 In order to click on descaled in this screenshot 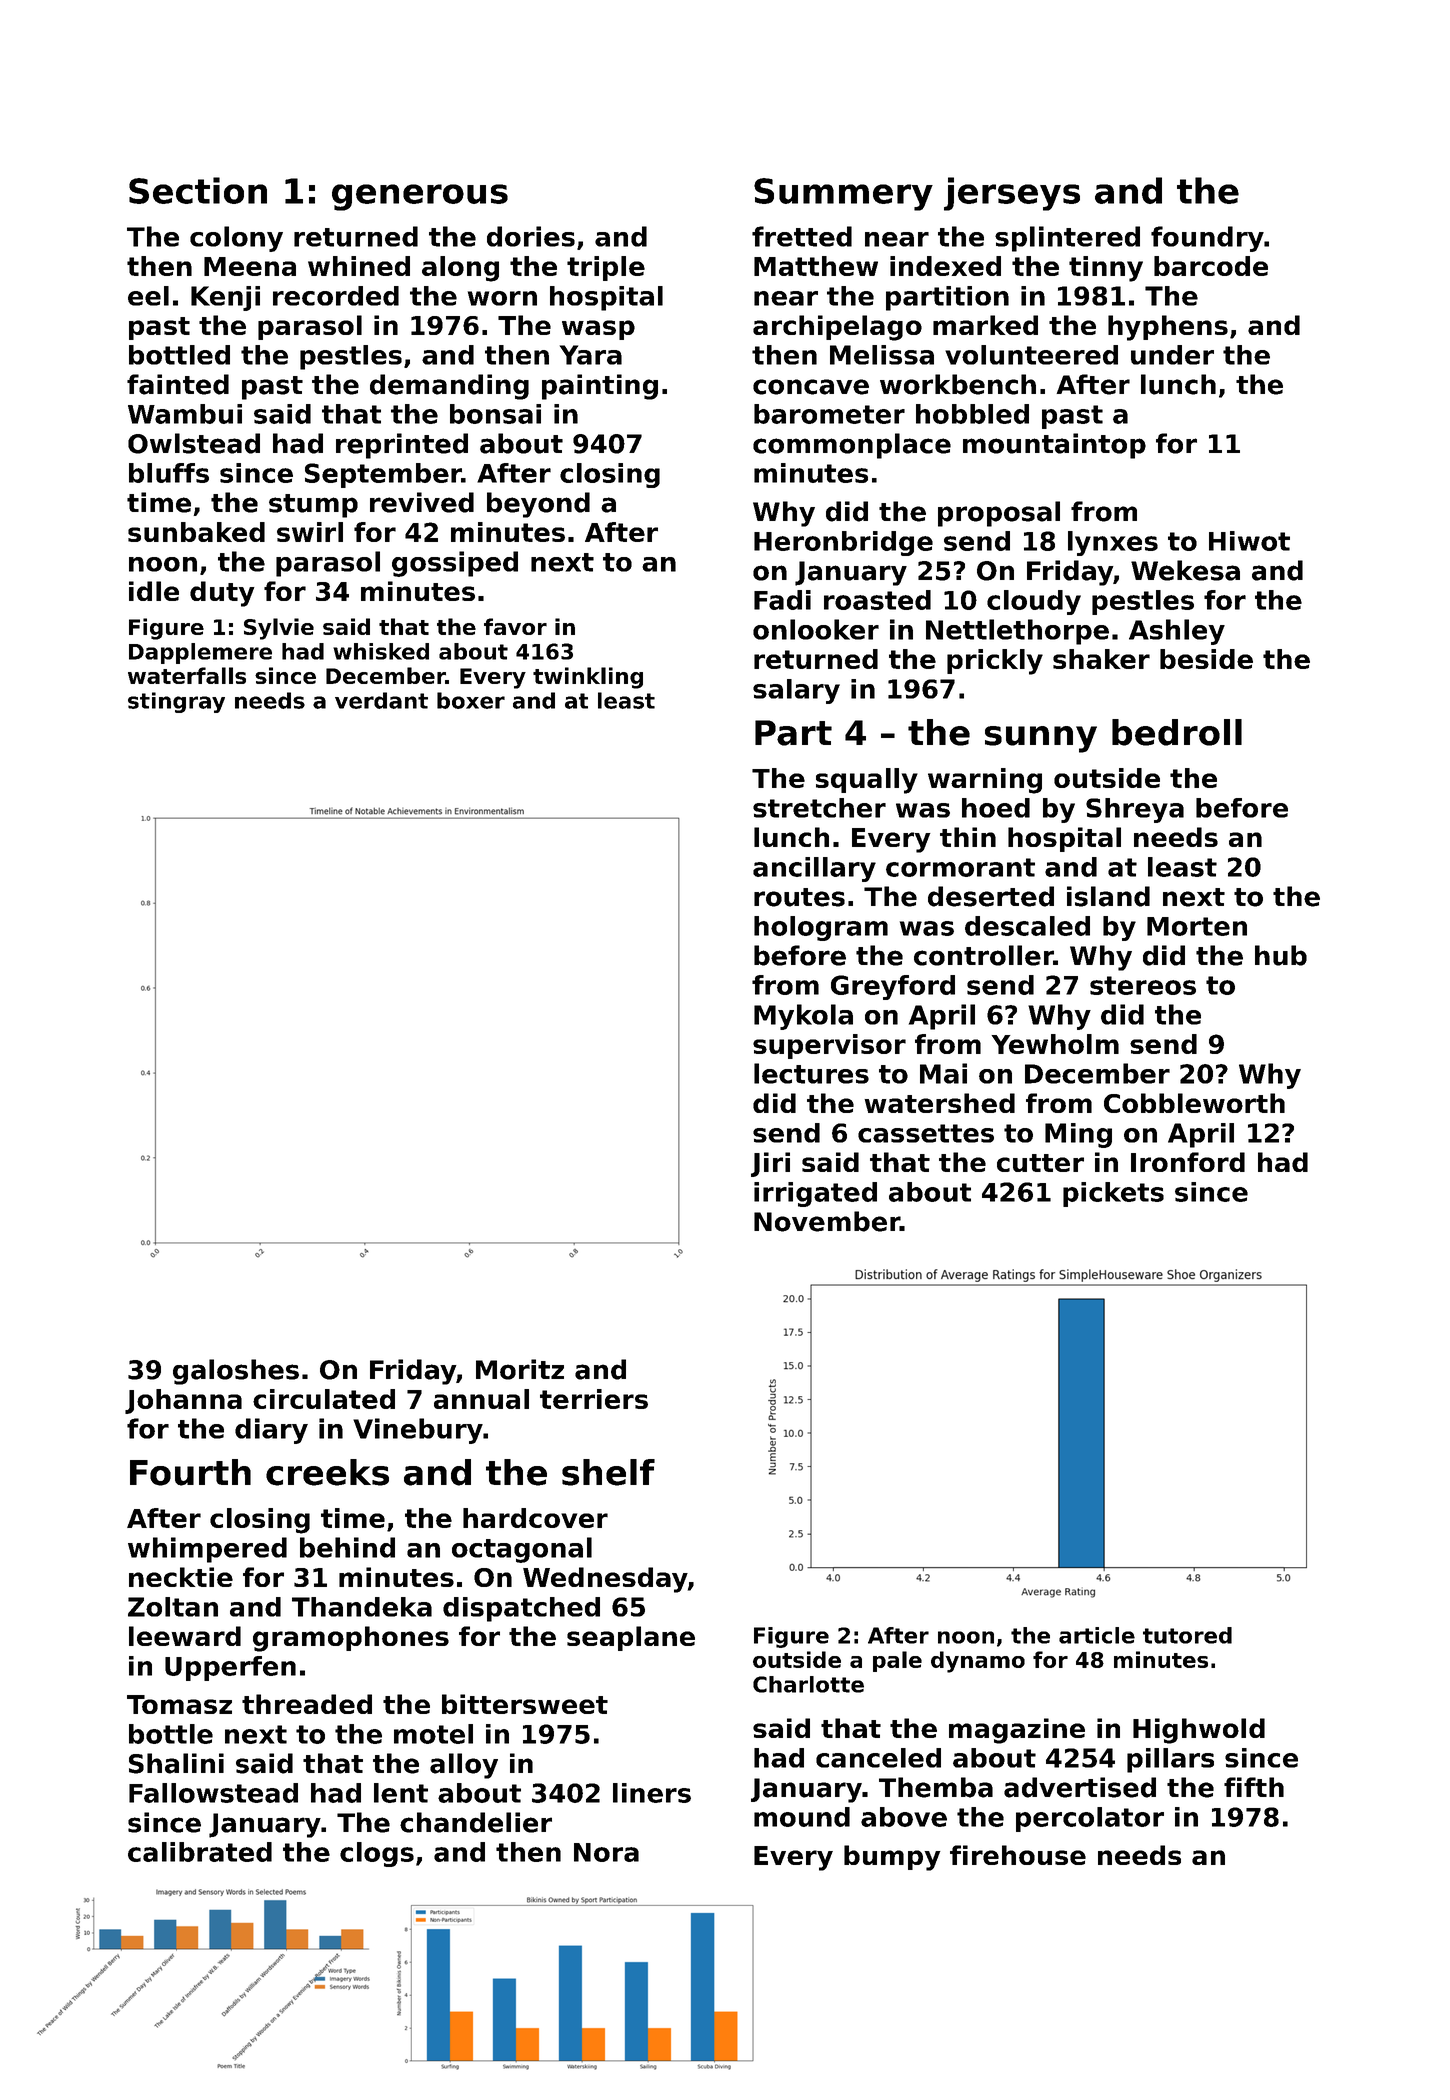, I will do `click(1027, 926)`.
